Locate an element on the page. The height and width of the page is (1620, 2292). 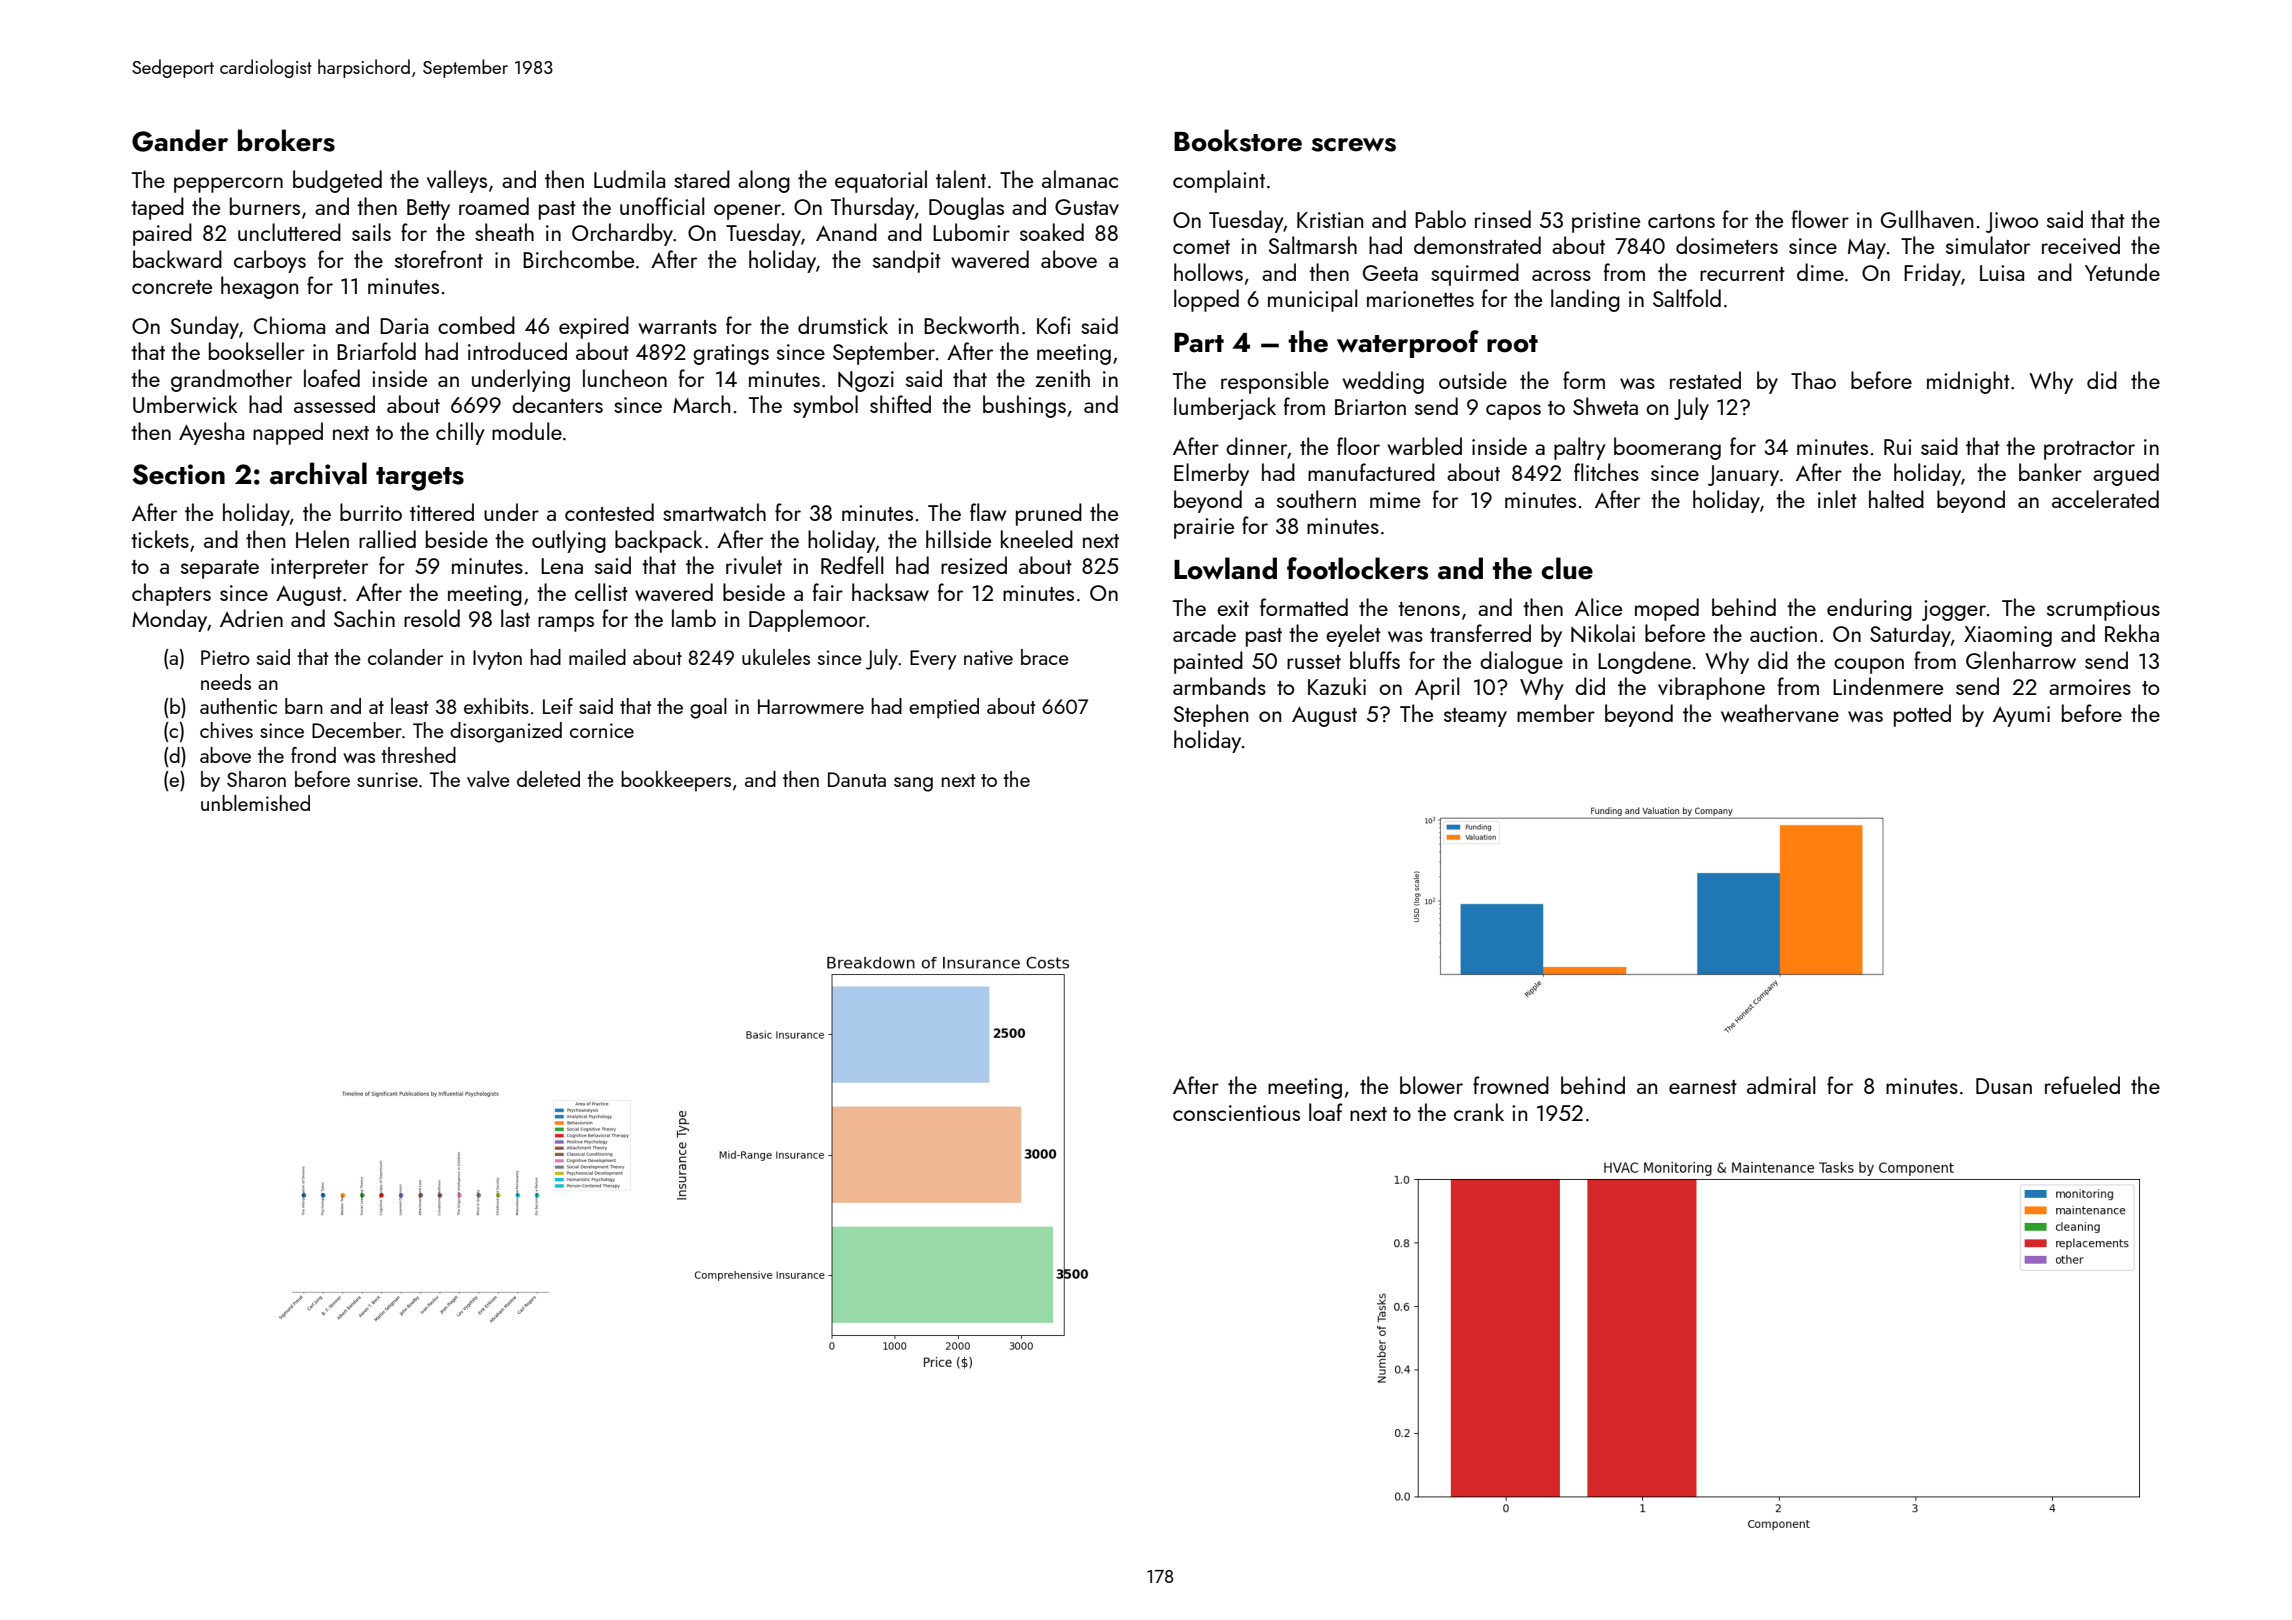
steamy is located at coordinates (1475, 717).
